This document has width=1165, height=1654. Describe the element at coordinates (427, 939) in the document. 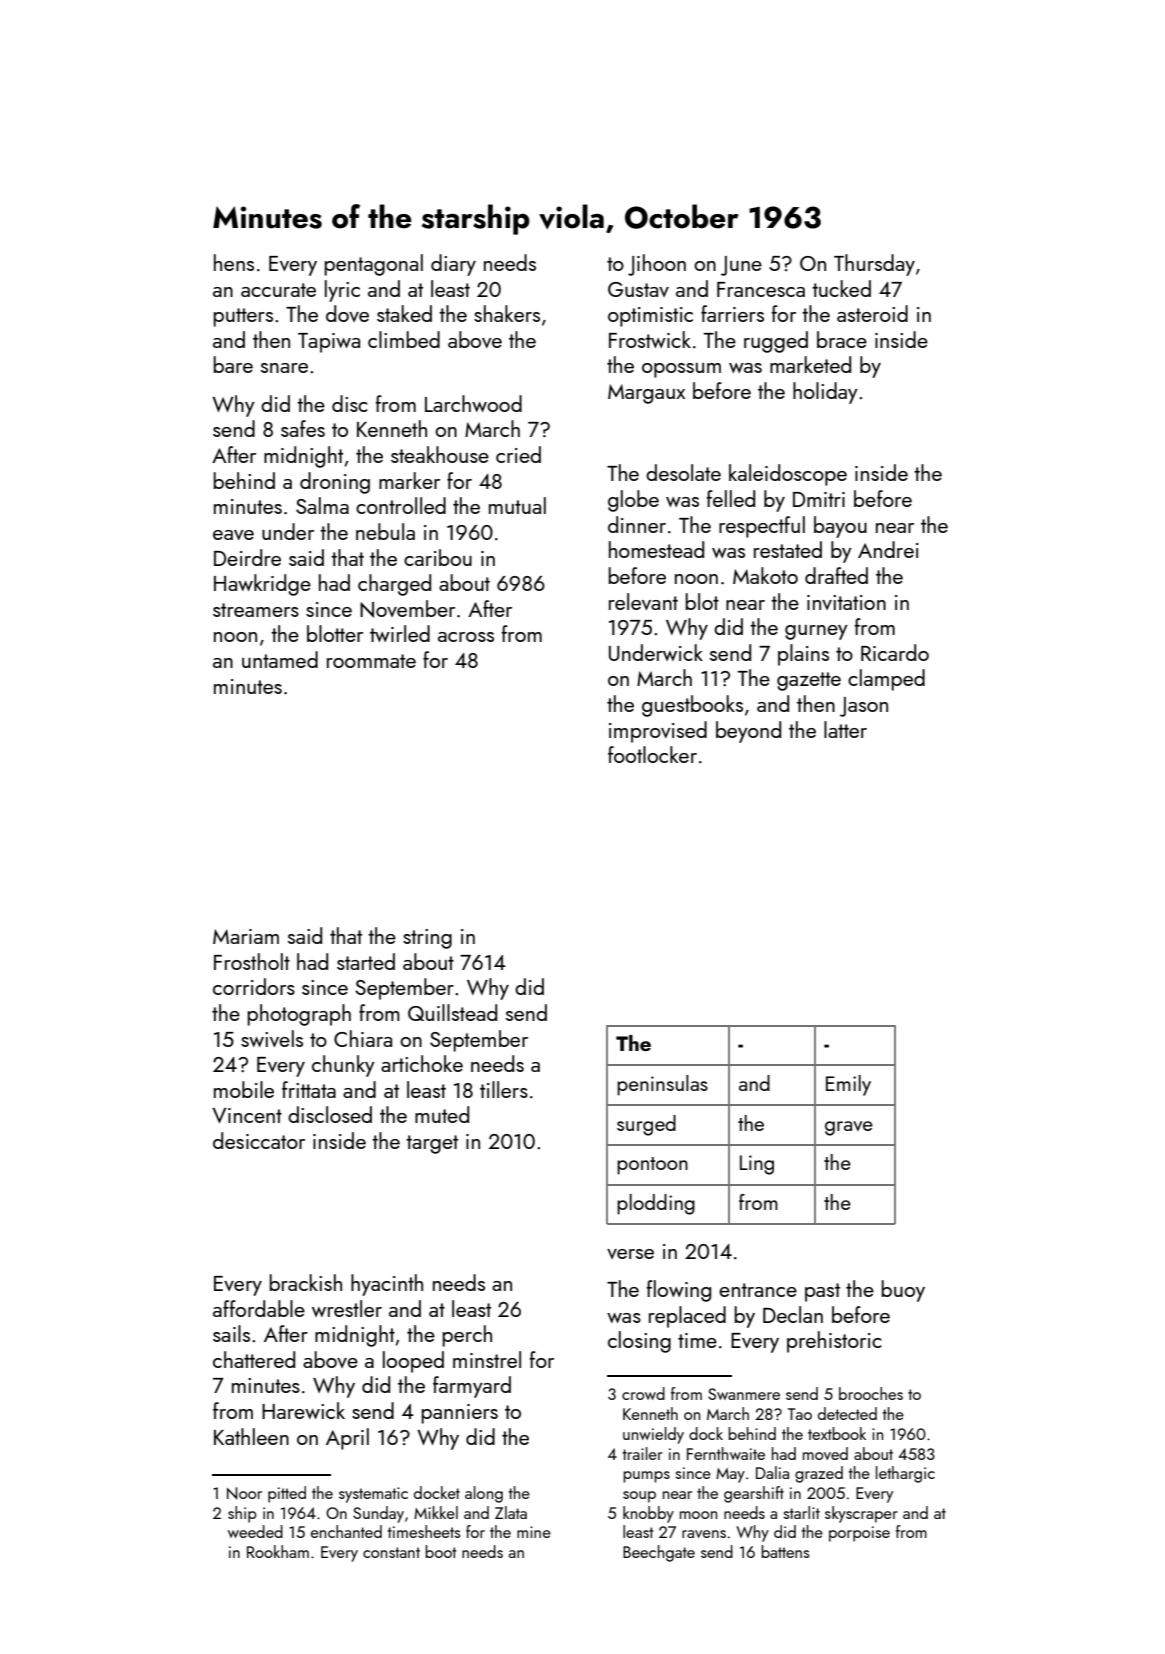

I see `string` at that location.
